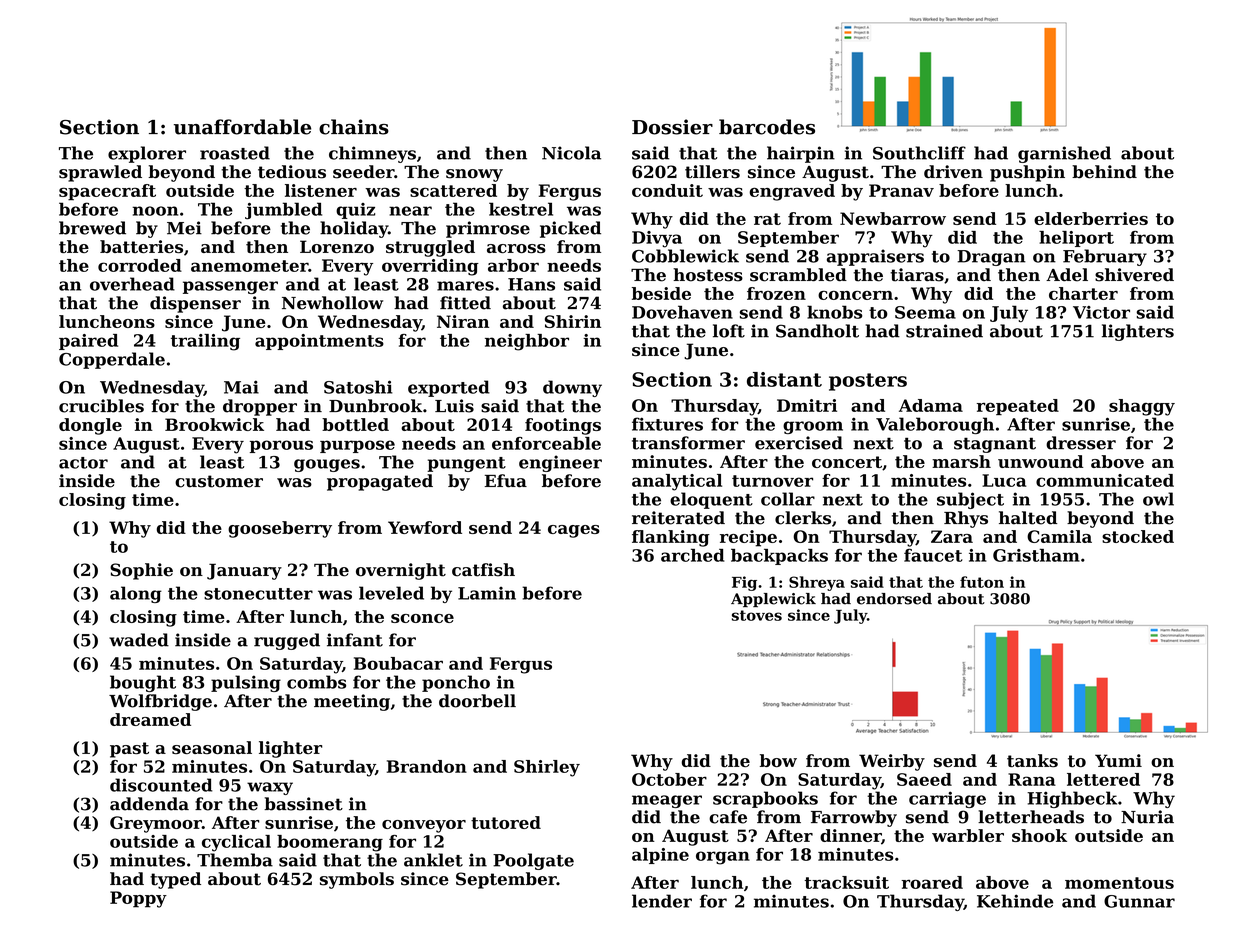 This document has width=1233, height=952. I want to click on Greymoor, so click(156, 824).
